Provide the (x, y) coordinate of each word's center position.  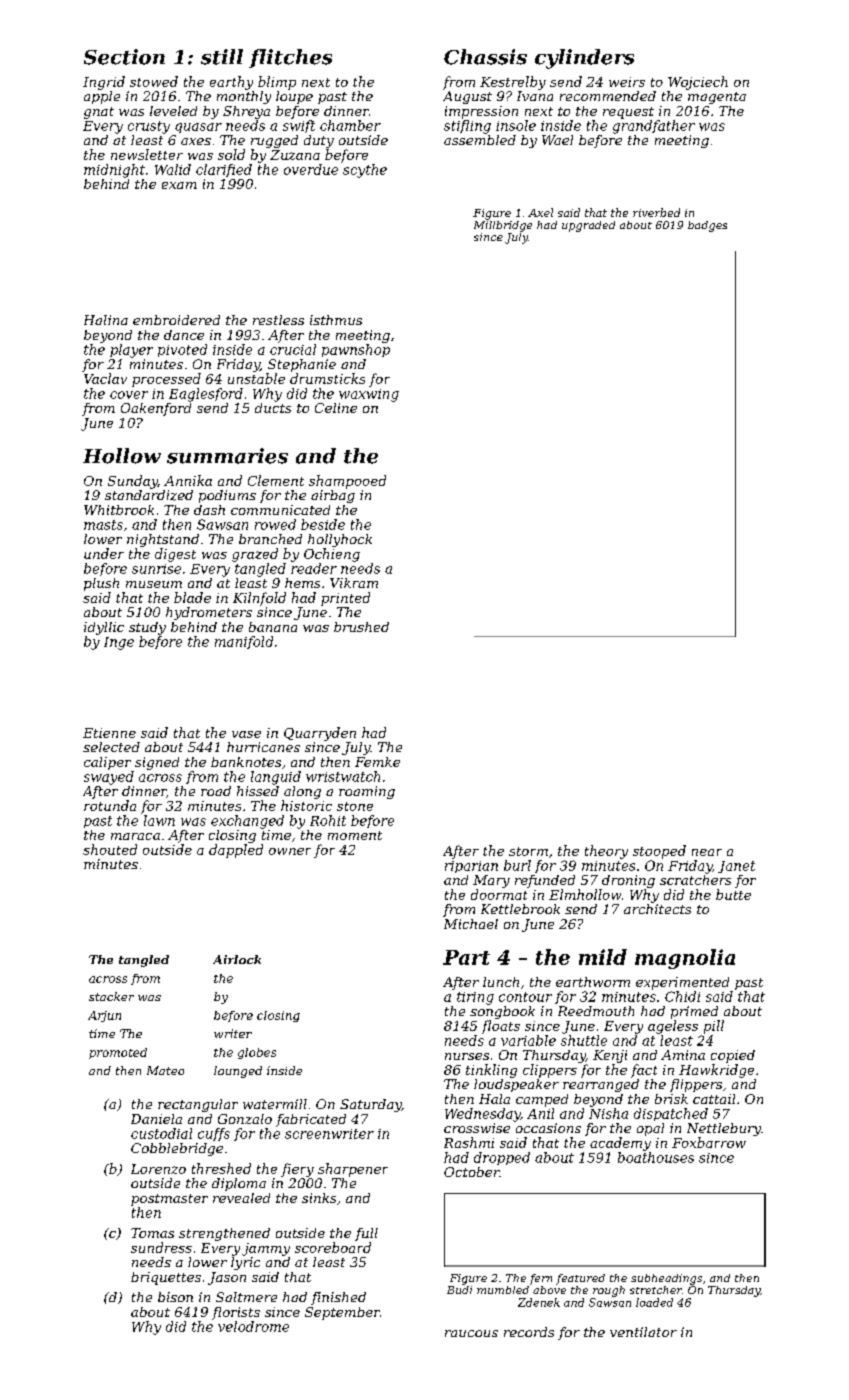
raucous (471, 1333)
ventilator (643, 1332)
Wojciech (698, 83)
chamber (350, 125)
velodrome (253, 1326)
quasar (198, 128)
